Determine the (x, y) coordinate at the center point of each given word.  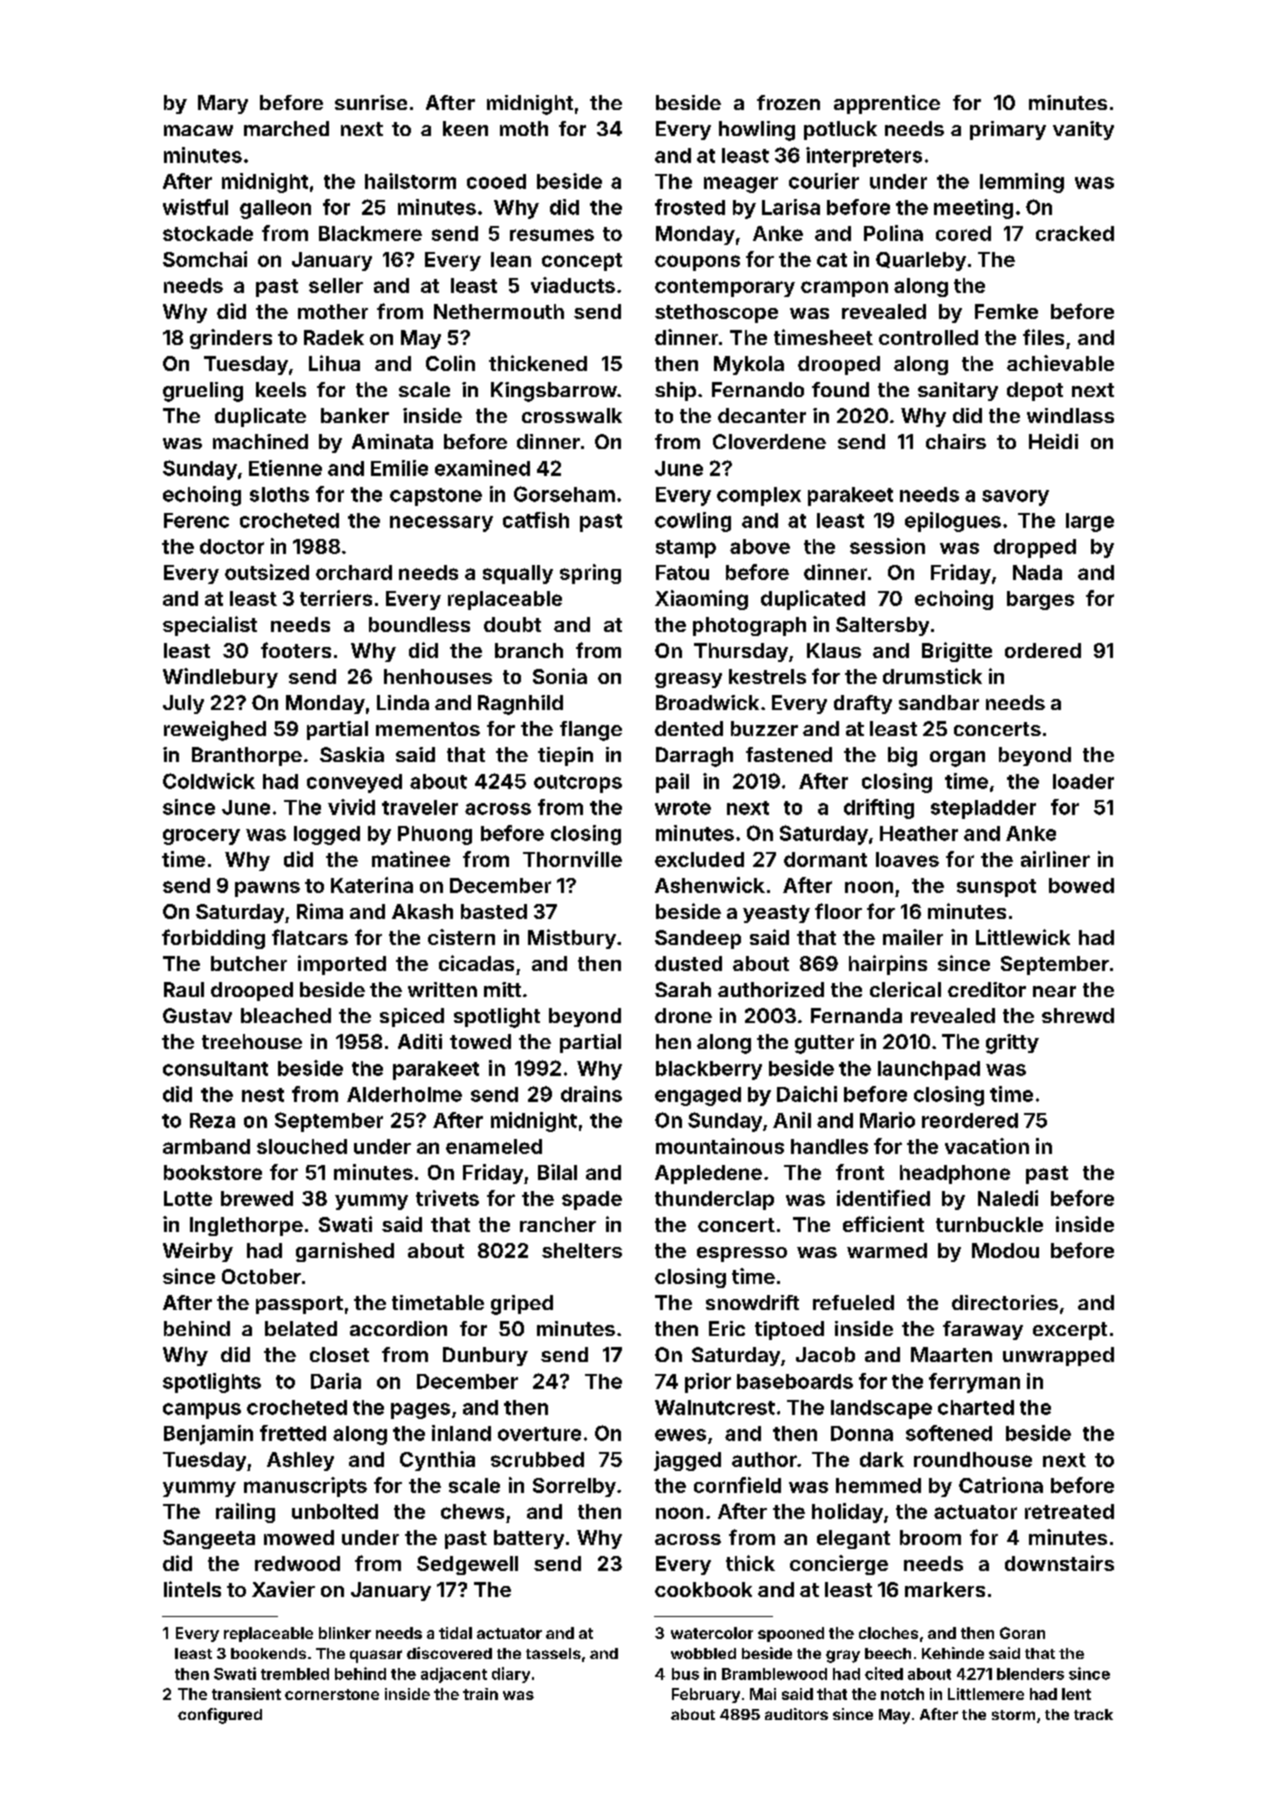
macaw (198, 130)
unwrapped (1058, 1356)
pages (420, 1411)
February (706, 1695)
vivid (351, 807)
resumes (552, 235)
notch (902, 1694)
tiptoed (789, 1330)
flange (591, 731)
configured (220, 1716)
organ (957, 759)
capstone (436, 497)
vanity (1083, 130)
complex (759, 496)
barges (1040, 600)
